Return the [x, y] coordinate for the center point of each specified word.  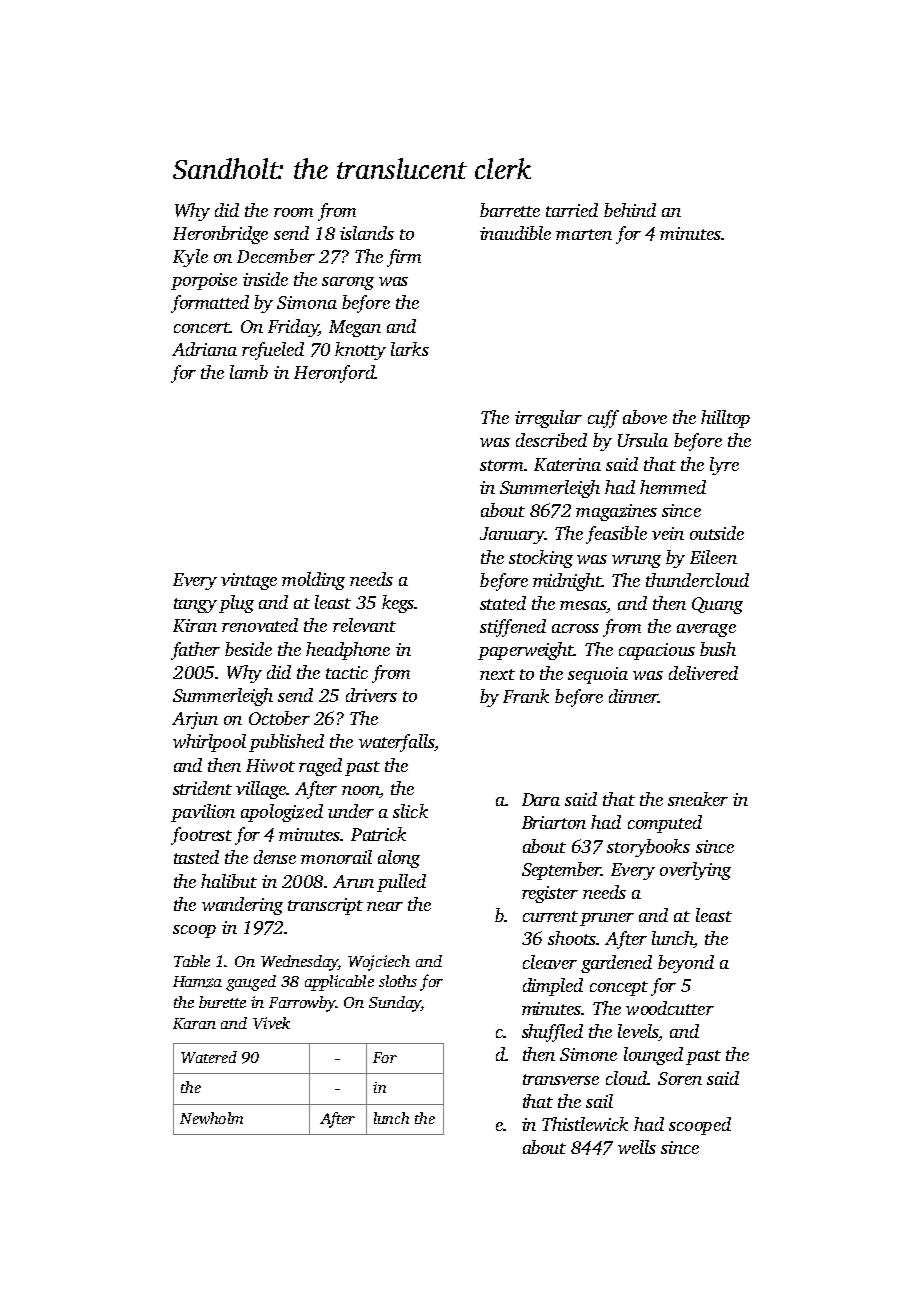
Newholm [211, 1118]
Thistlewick [585, 1124]
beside [248, 649]
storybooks [648, 848]
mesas [583, 605]
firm [404, 258]
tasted [196, 857]
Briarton [554, 822]
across [575, 628]
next [497, 674]
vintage [249, 581]
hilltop [725, 419]
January [512, 535]
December [276, 256]
